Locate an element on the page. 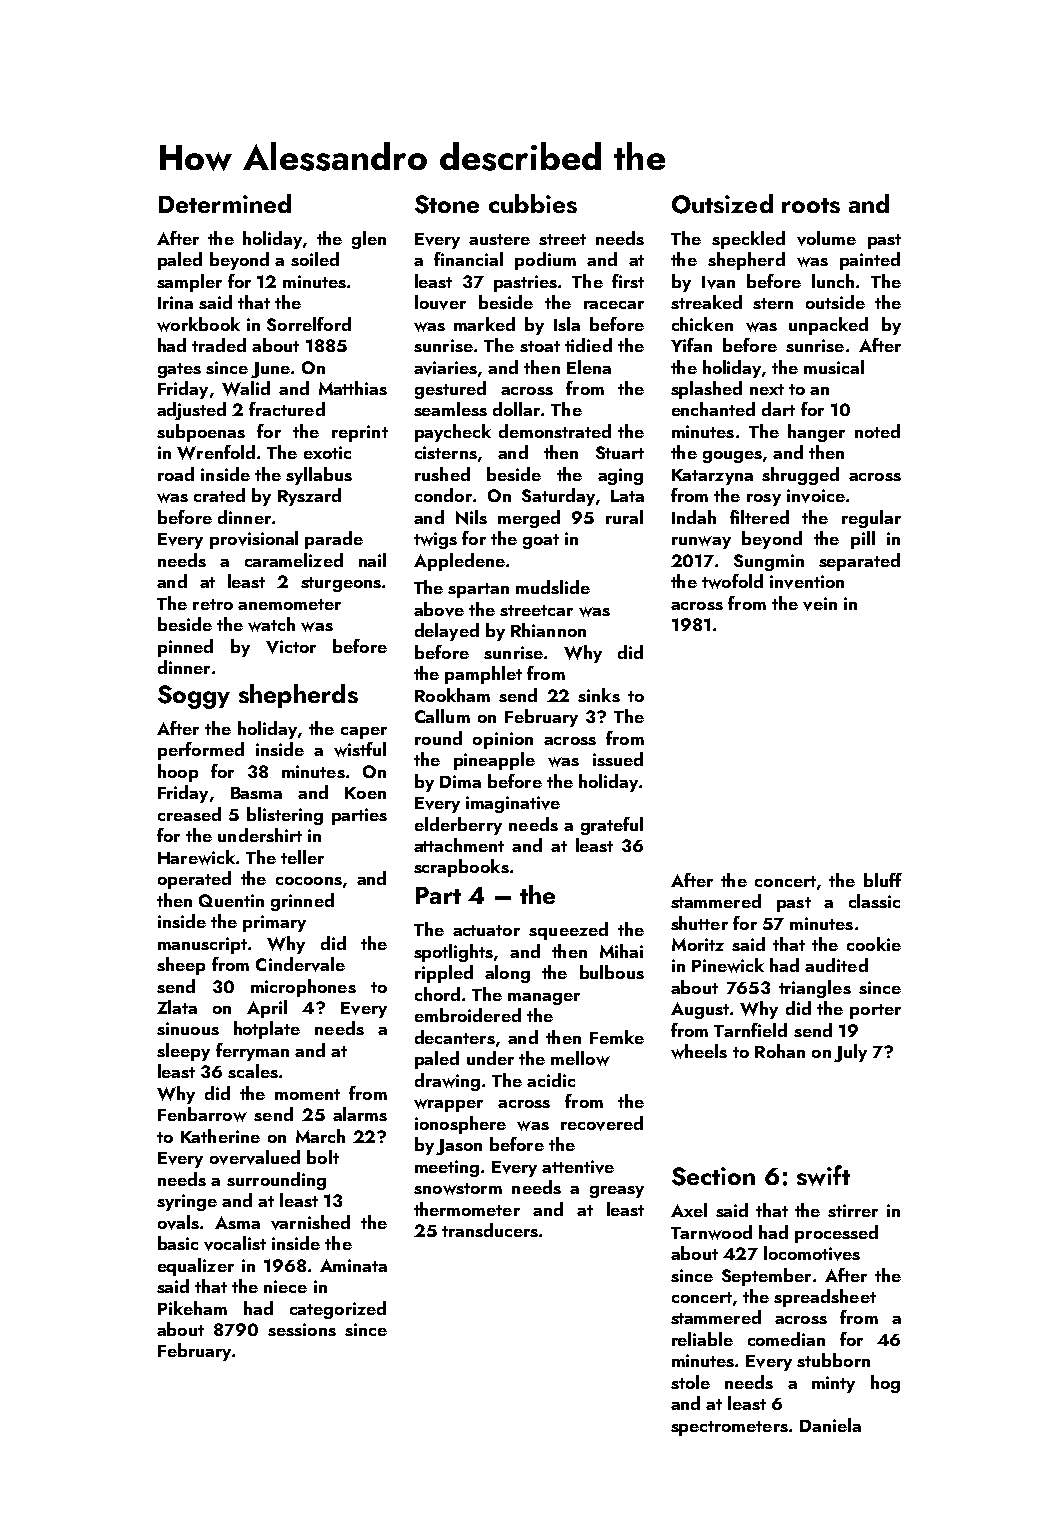 Image resolution: width=1058 pixels, height=1533 pixels. grateful is located at coordinates (612, 826).
